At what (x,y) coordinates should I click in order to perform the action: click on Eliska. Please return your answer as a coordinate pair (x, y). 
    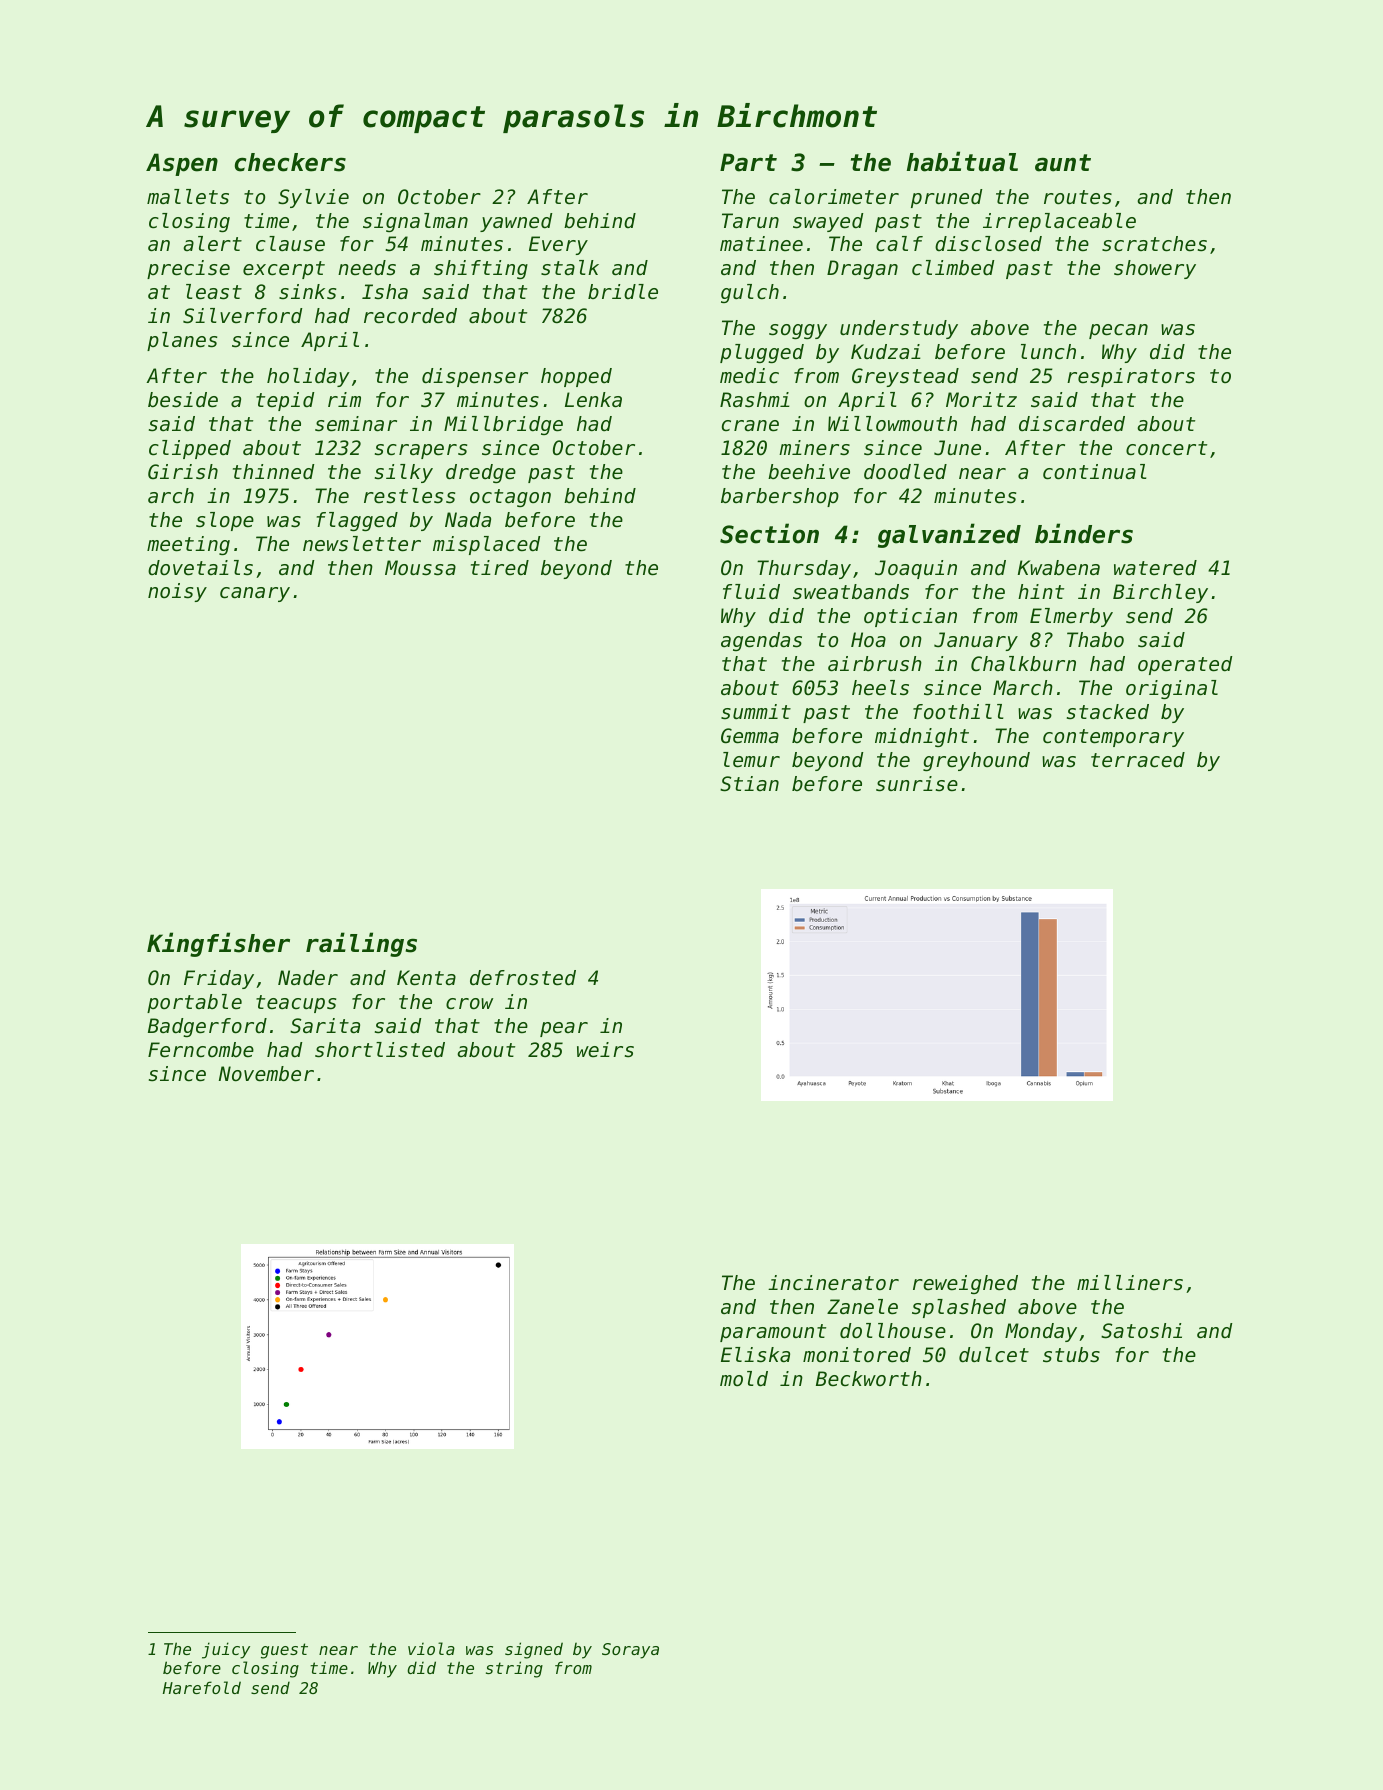
    Looking at the image, I should click on (755, 1355).
